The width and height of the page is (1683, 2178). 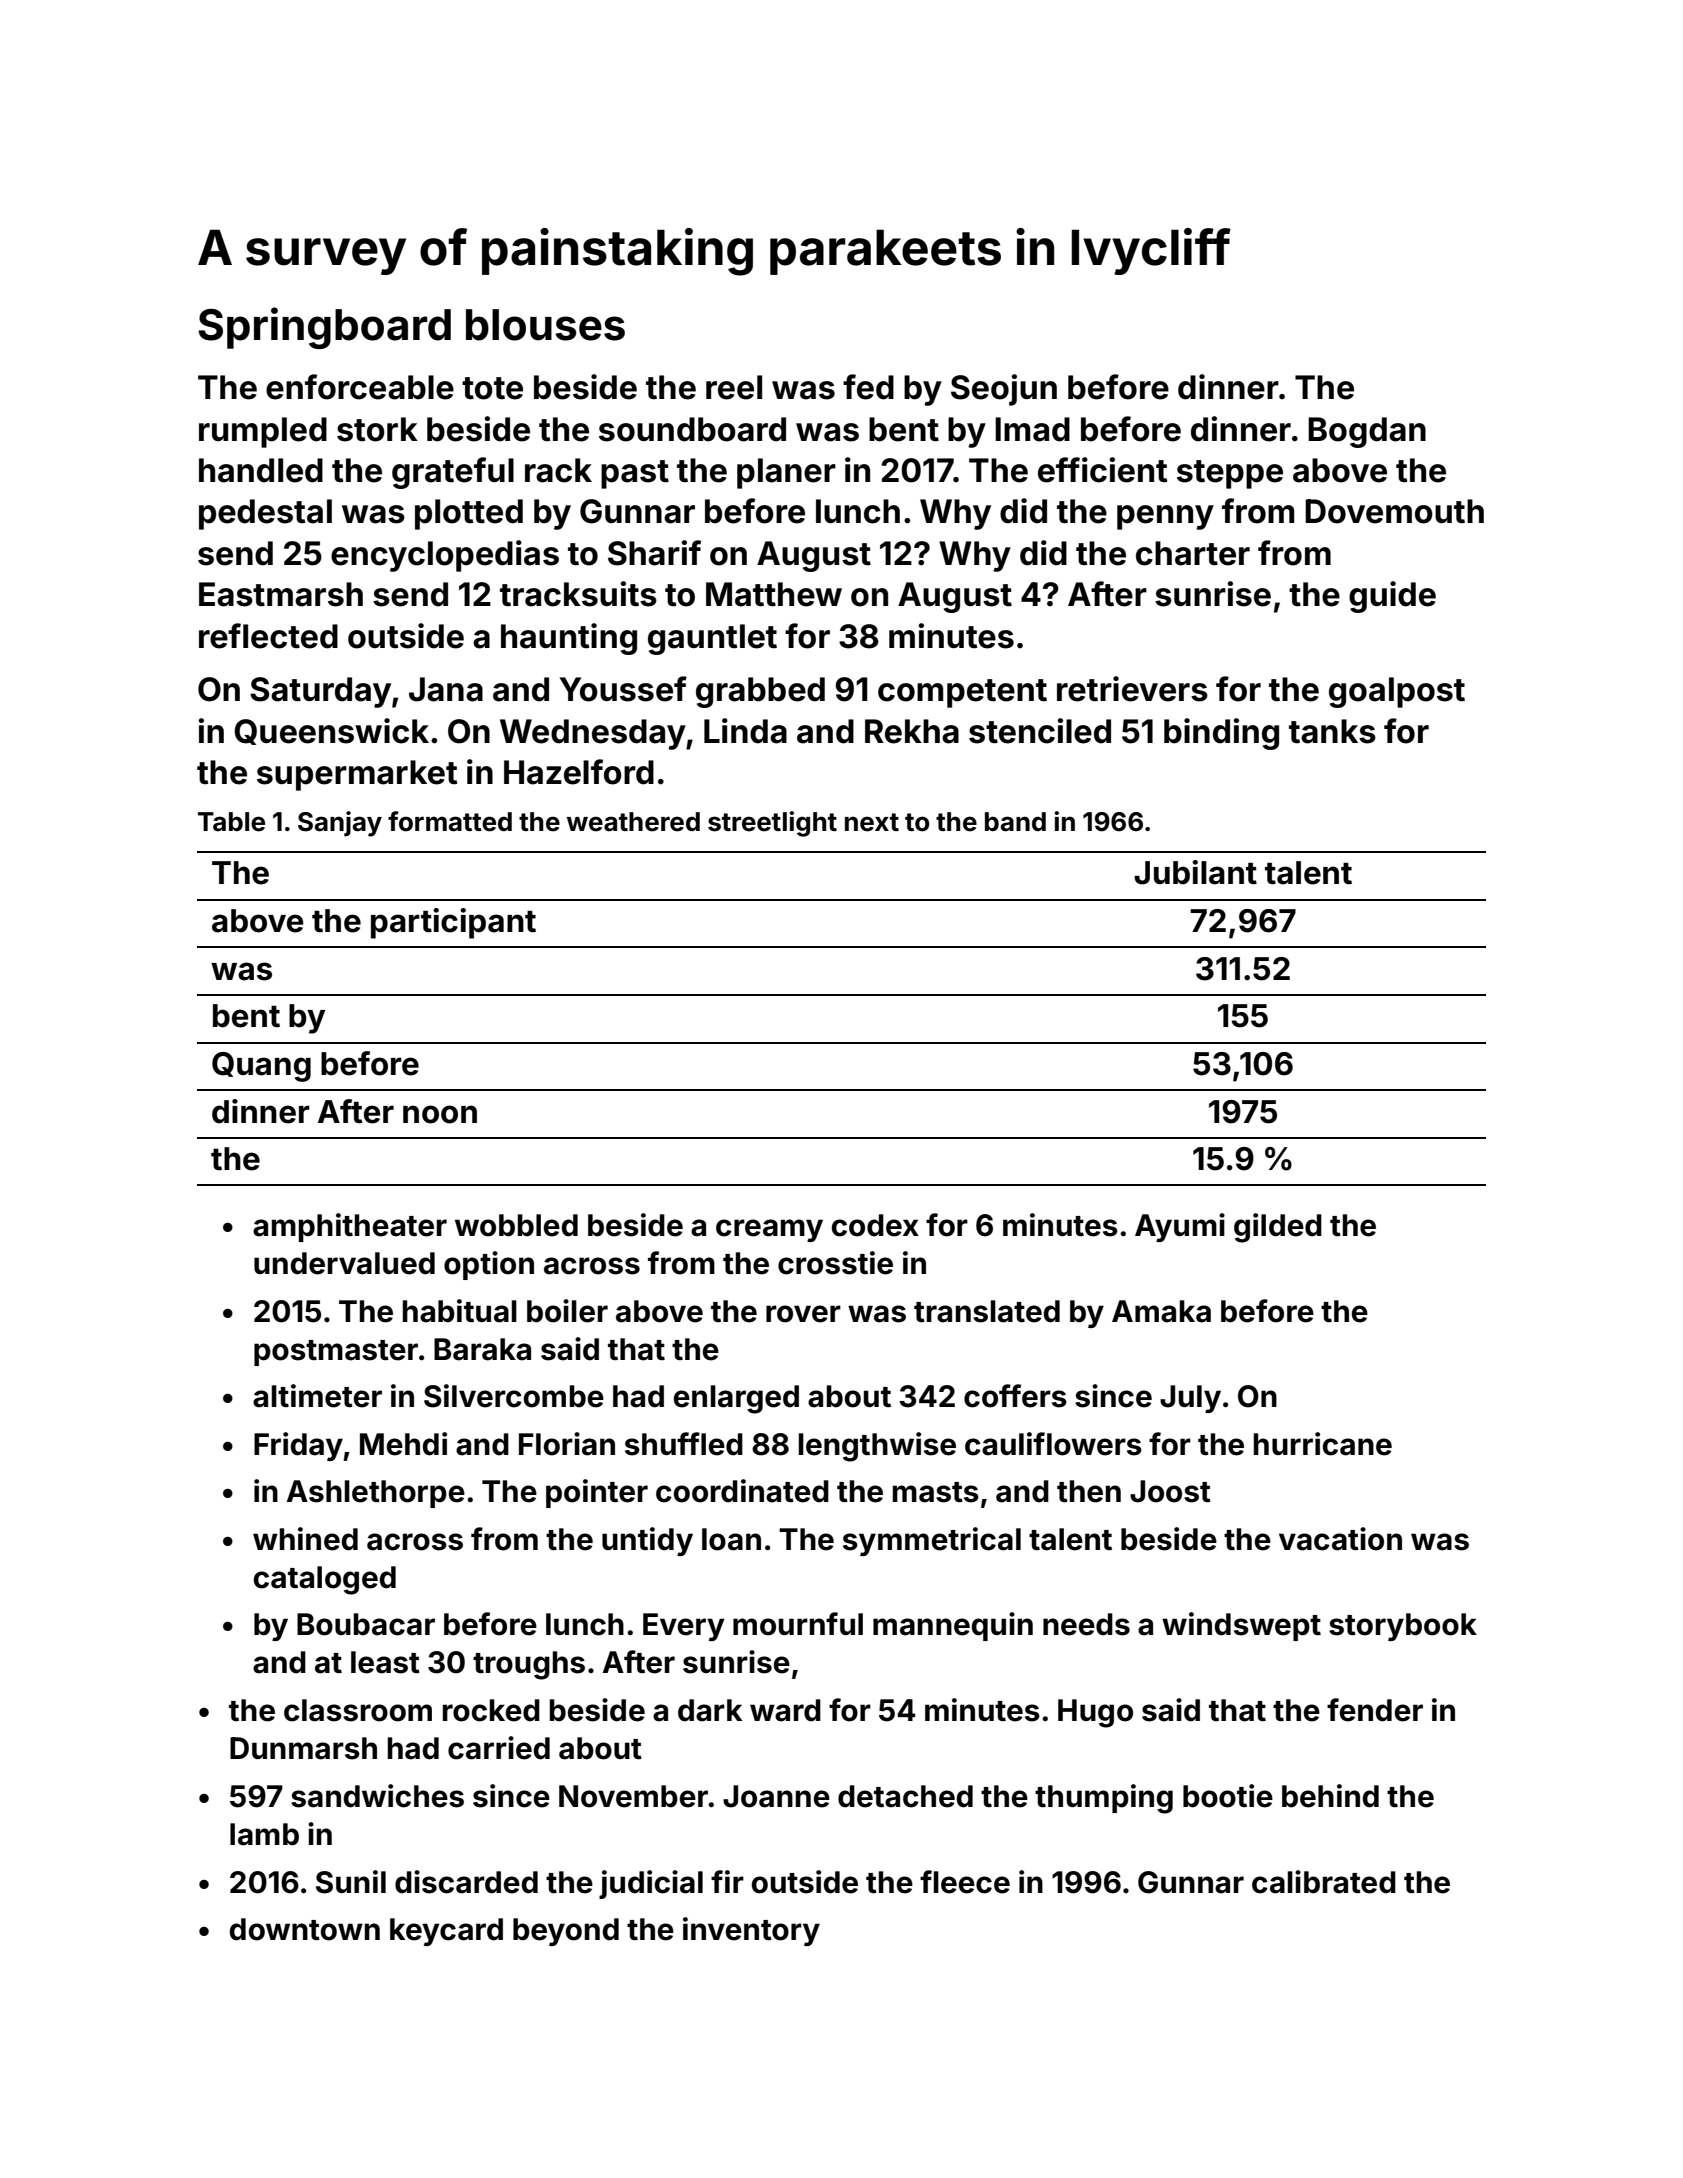 What do you see at coordinates (1015, 822) in the page?
I see `band` at bounding box center [1015, 822].
